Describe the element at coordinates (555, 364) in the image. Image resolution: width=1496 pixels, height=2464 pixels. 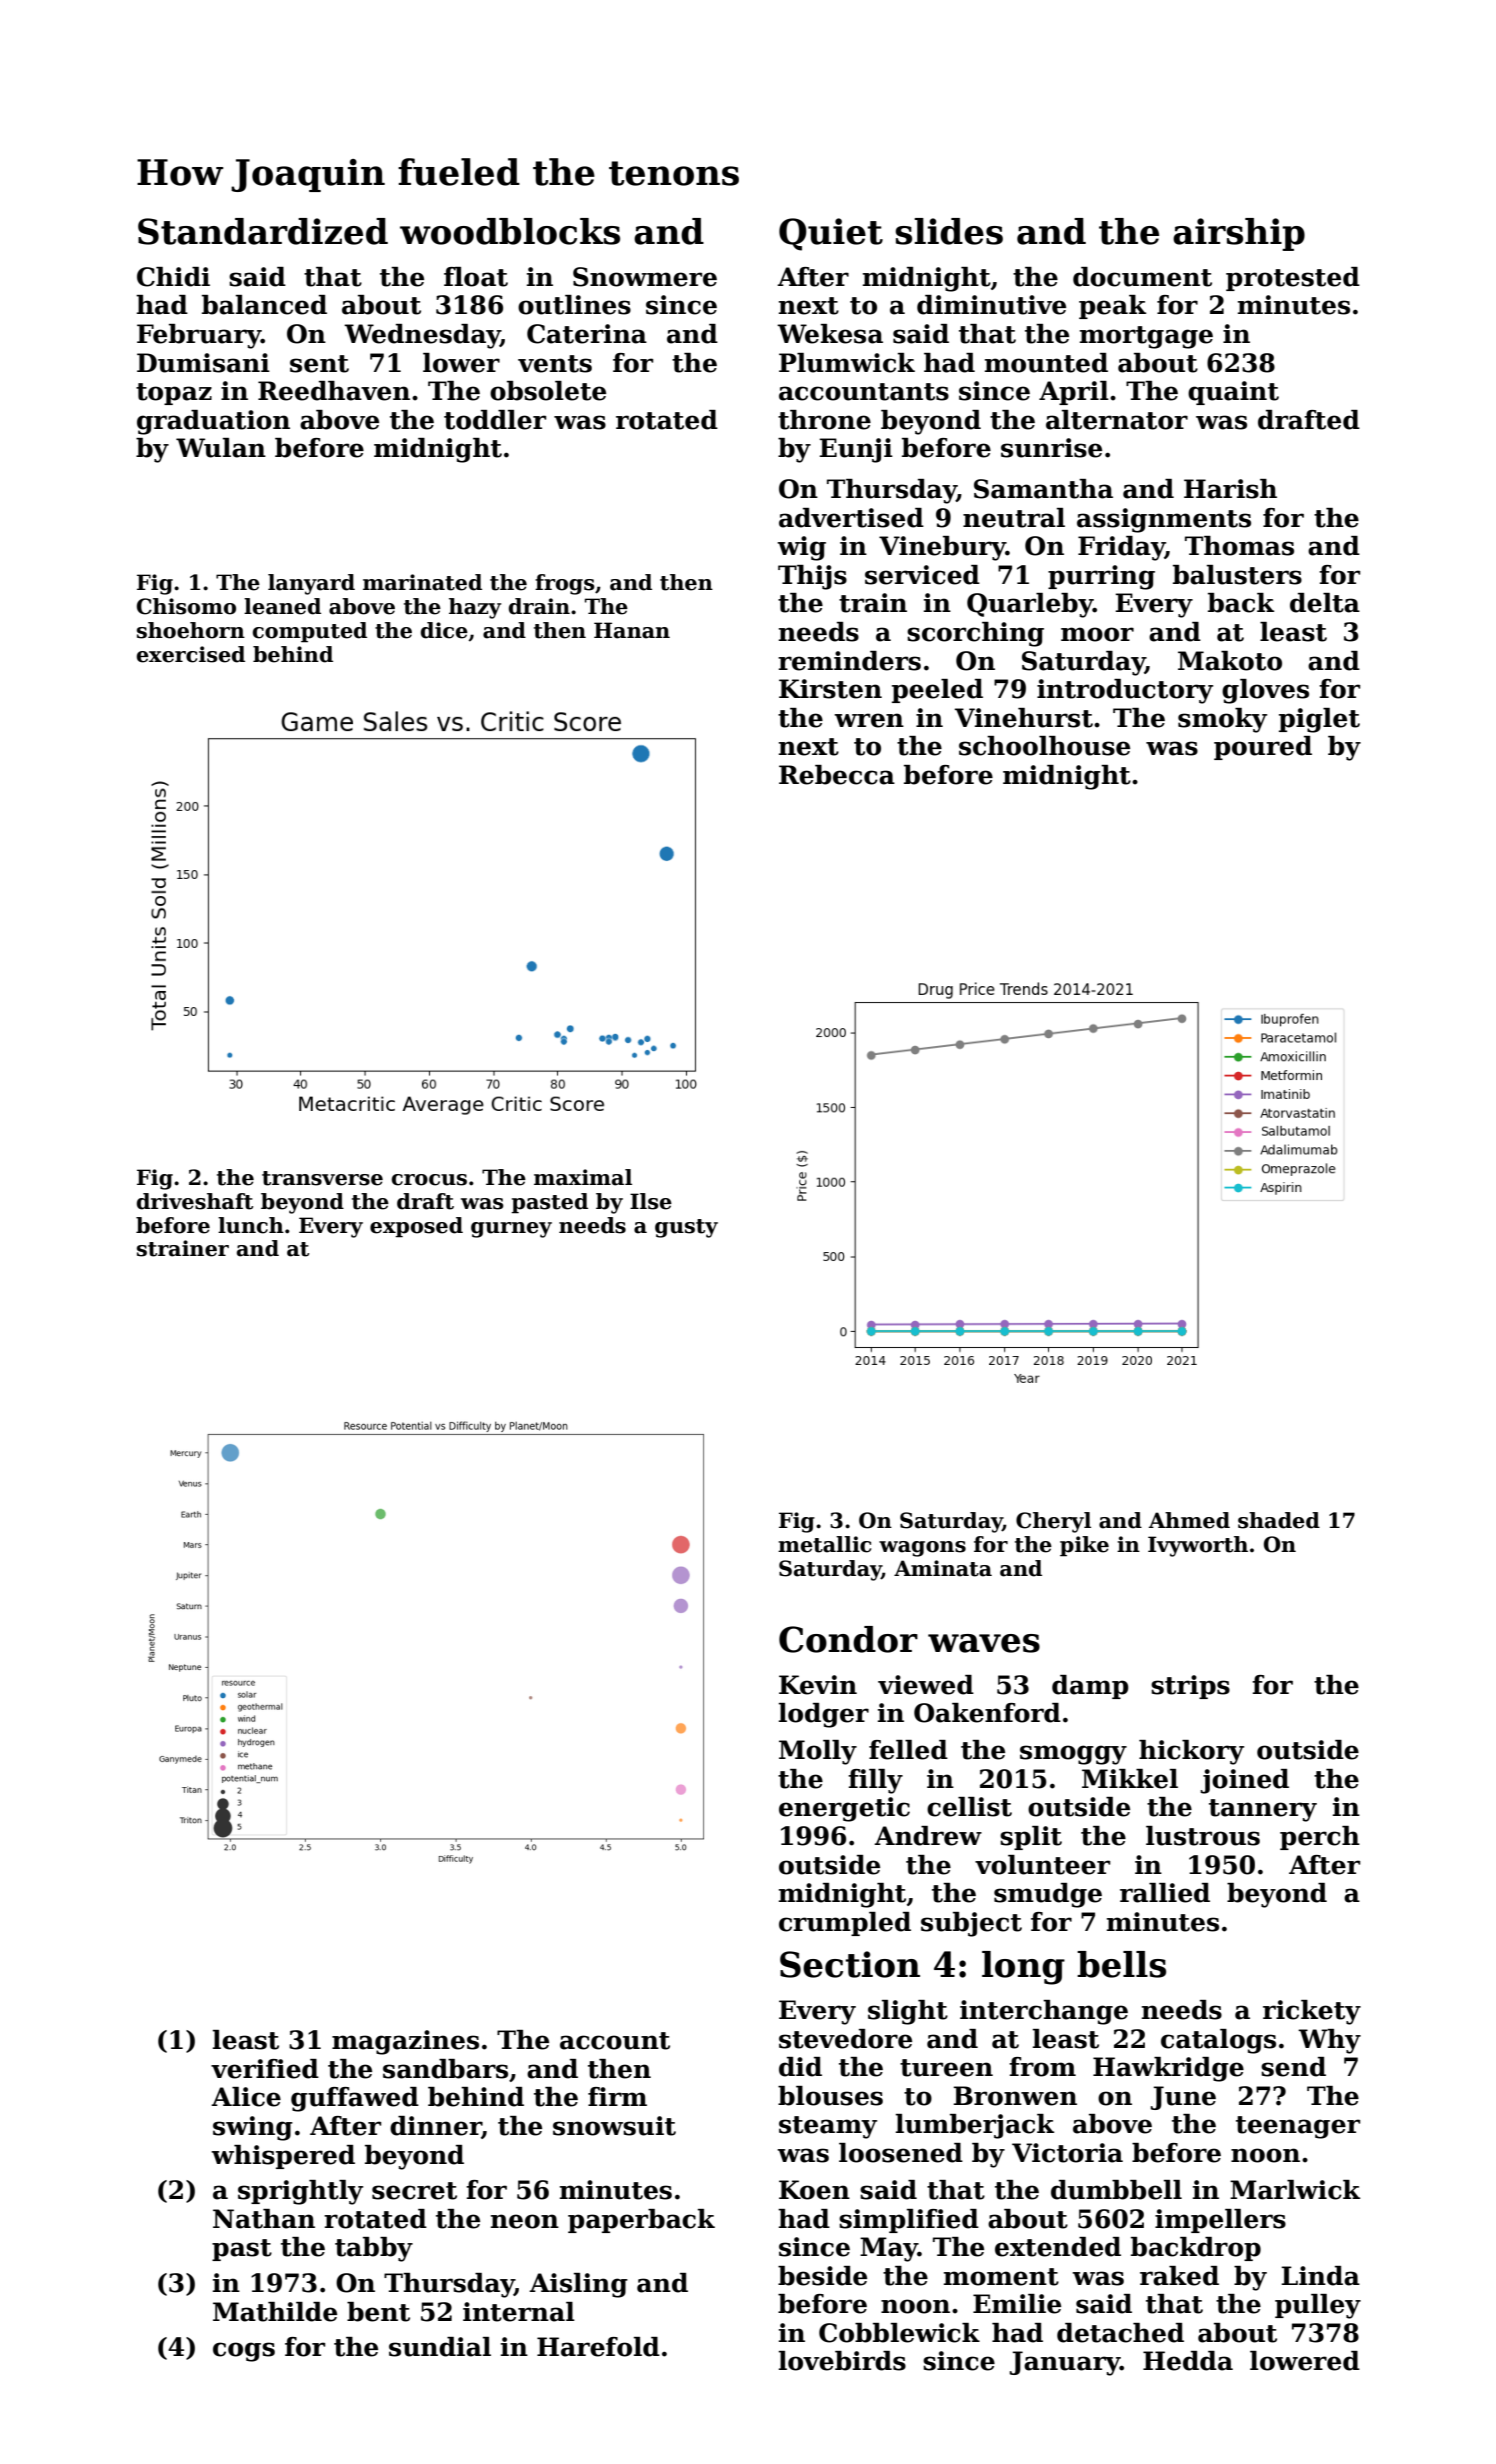
I see `vents` at that location.
